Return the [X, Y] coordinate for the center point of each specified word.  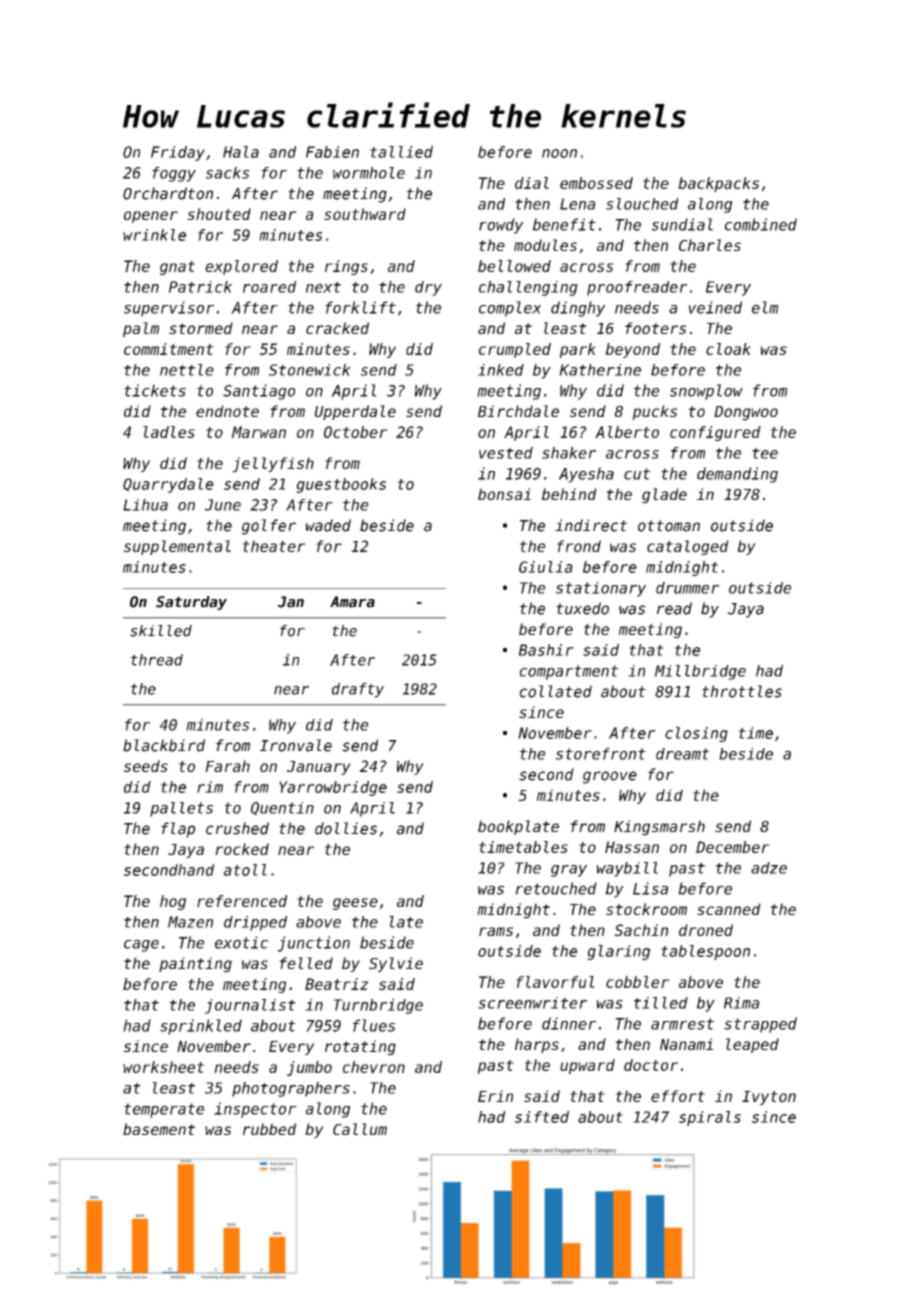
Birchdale [518, 411]
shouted [219, 214]
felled [306, 963]
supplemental [177, 547]
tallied [401, 152]
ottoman [669, 526]
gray [569, 871]
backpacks [718, 184]
